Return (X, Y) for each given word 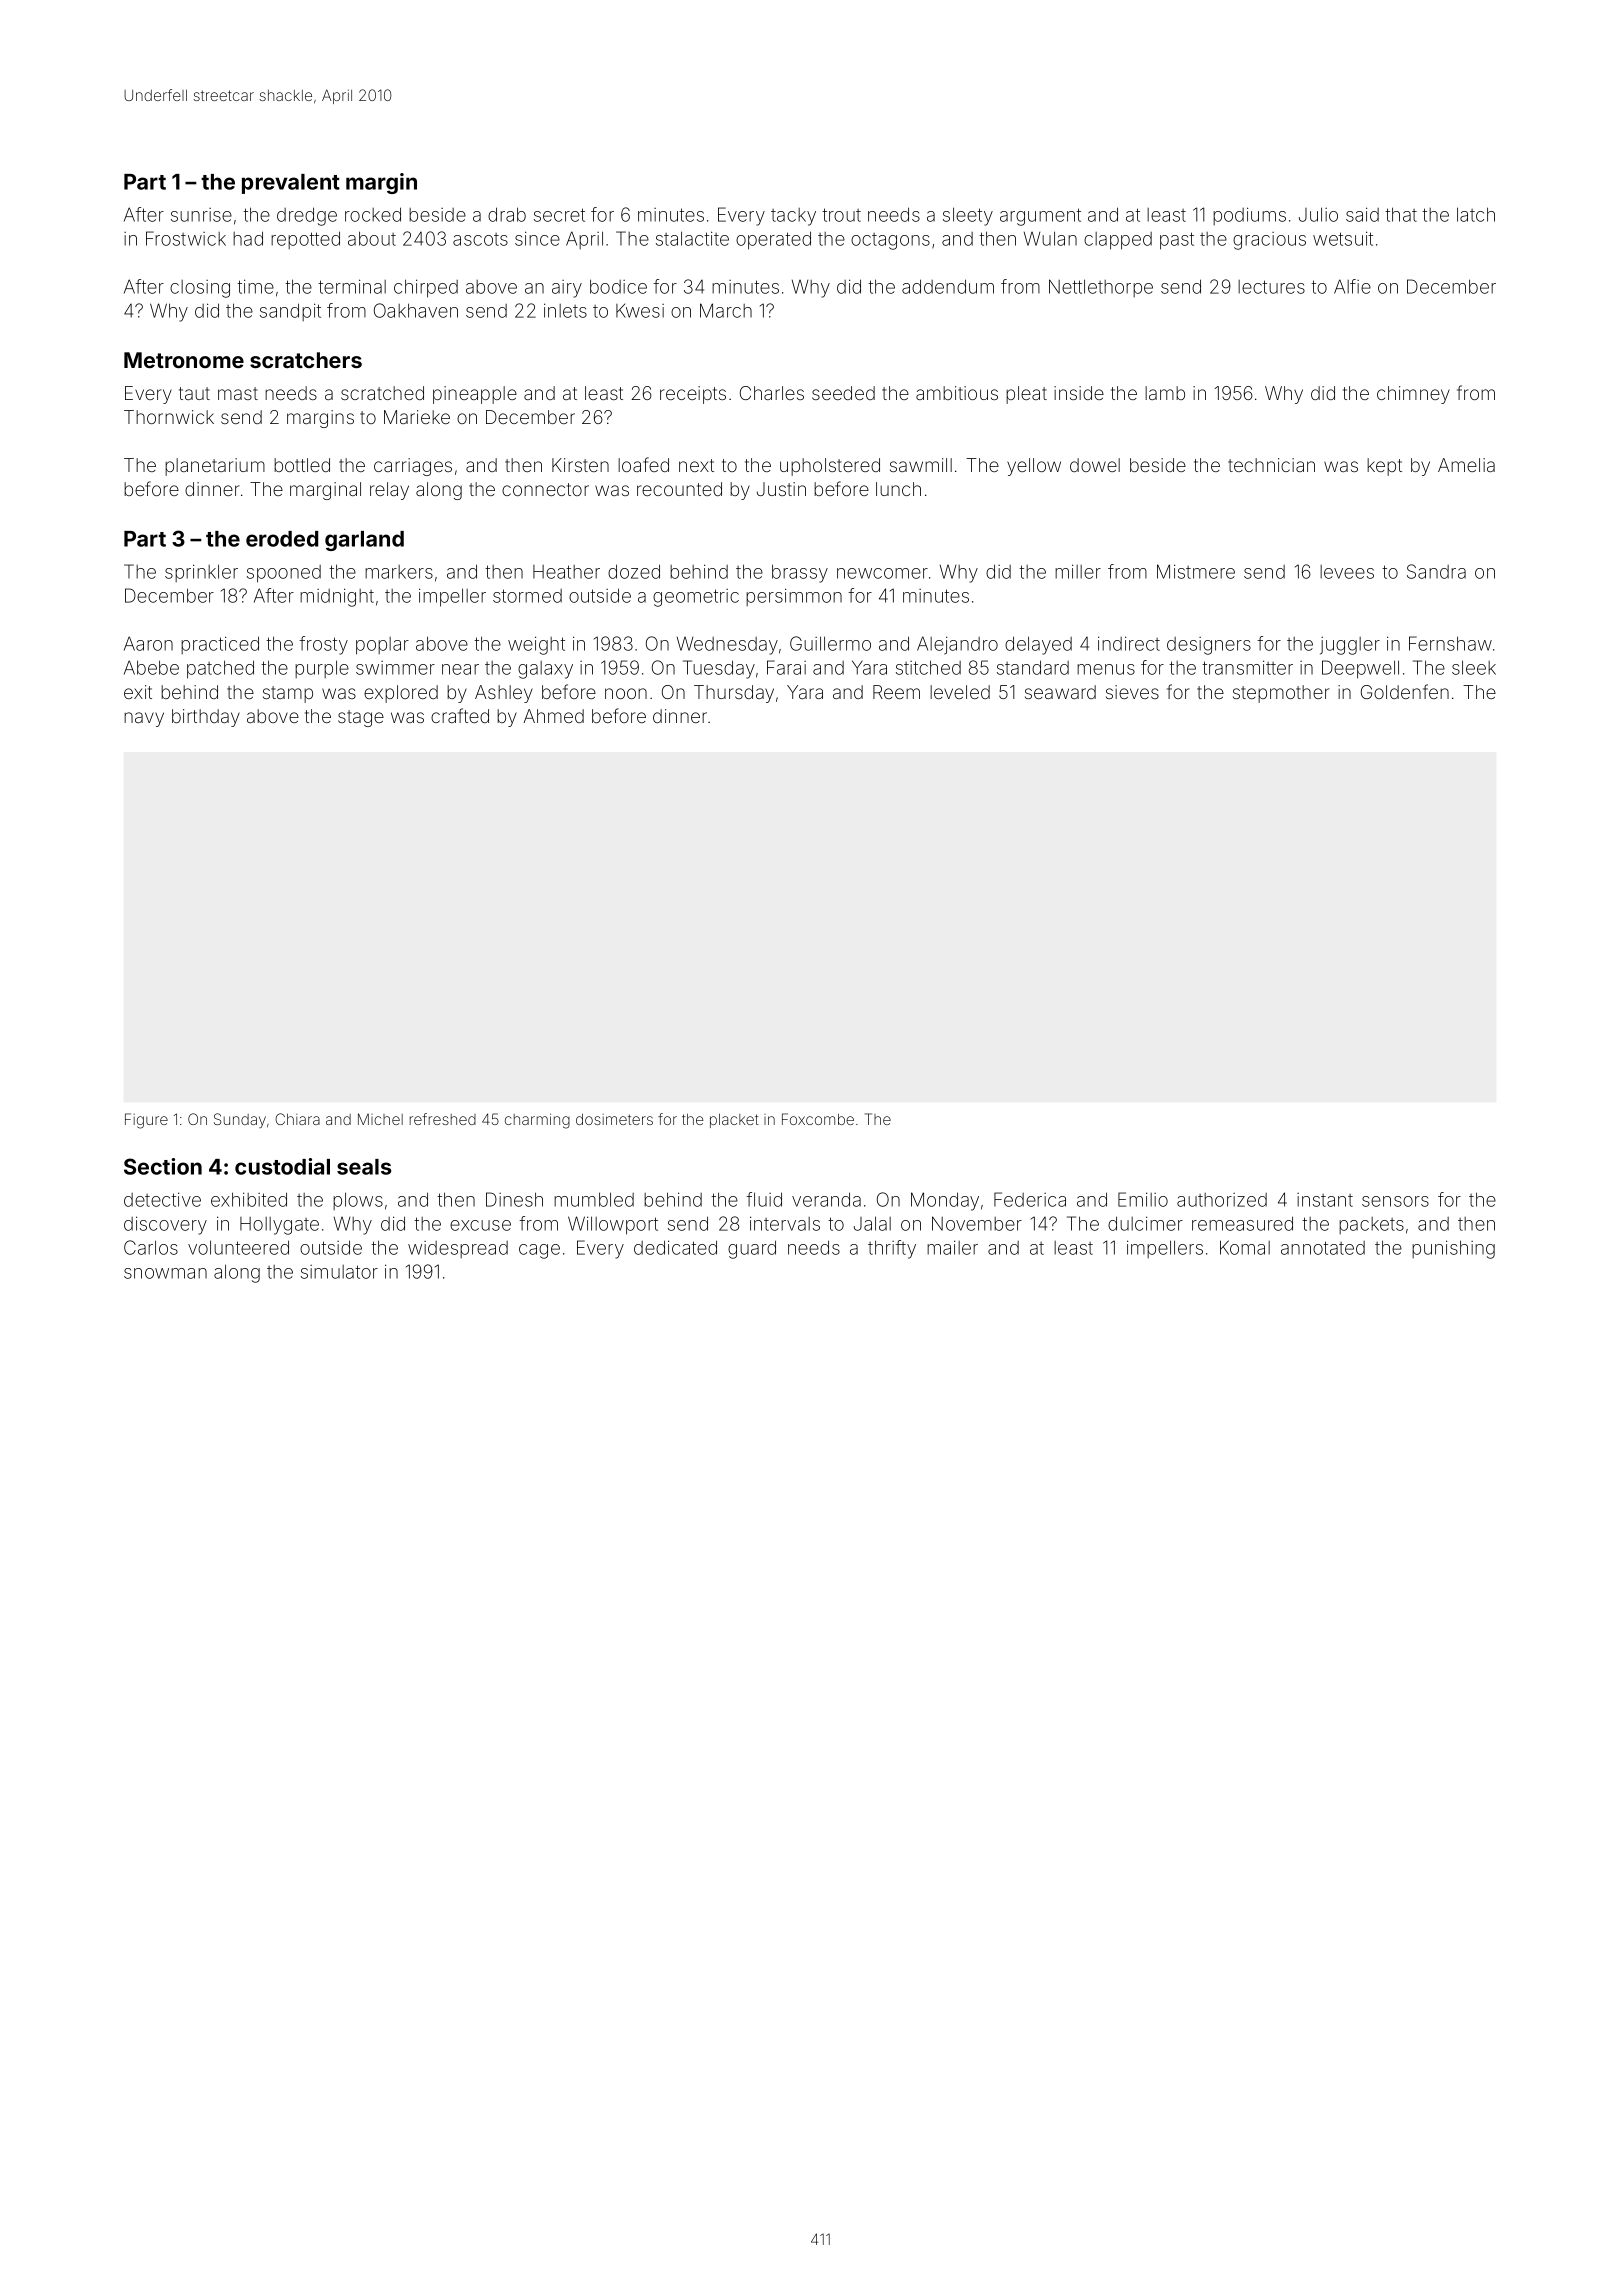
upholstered (830, 467)
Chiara (297, 1119)
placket (734, 1120)
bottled (302, 465)
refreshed (443, 1119)
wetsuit (1343, 238)
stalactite (692, 238)
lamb (1165, 393)
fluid (764, 1199)
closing (200, 289)
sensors (1395, 1201)
